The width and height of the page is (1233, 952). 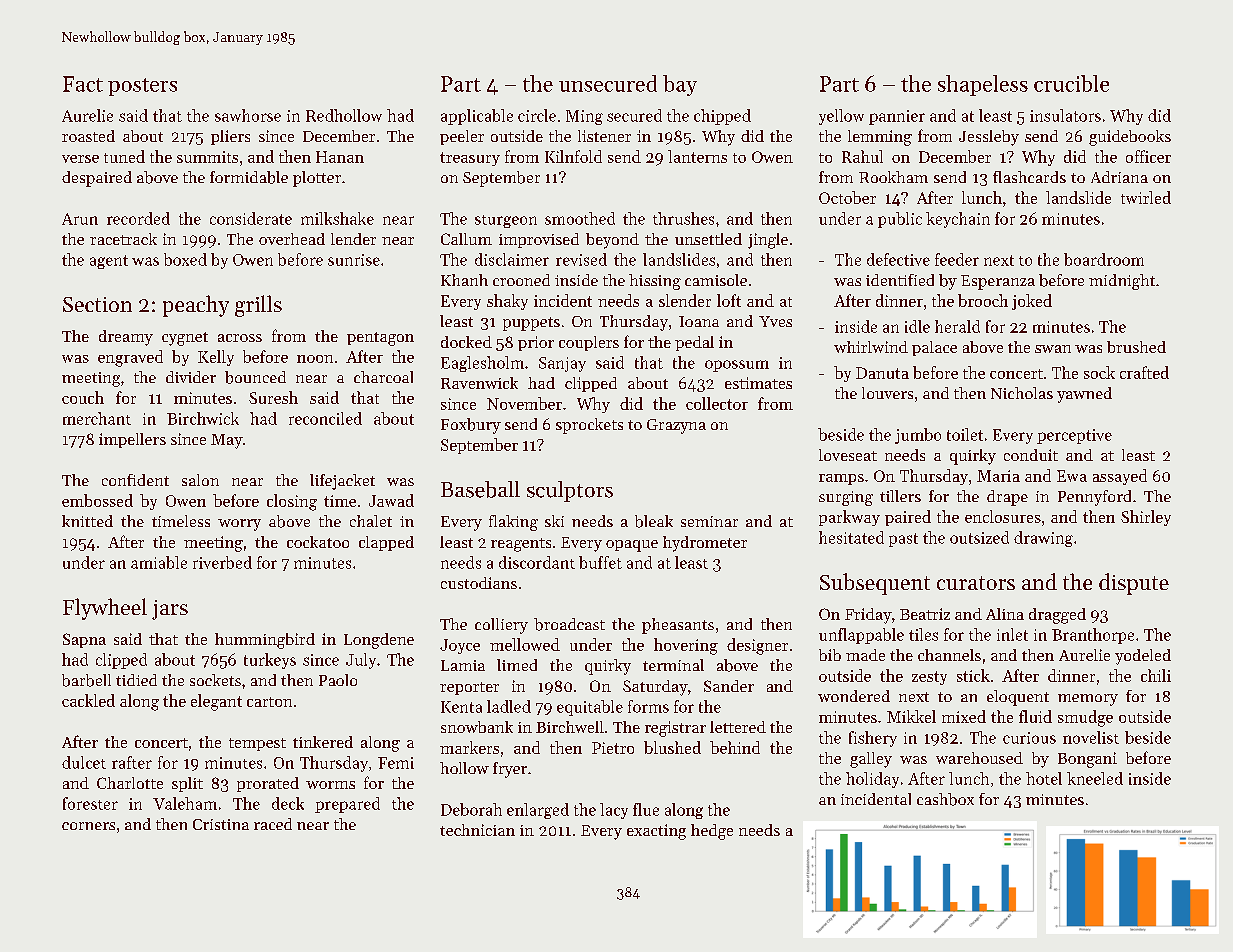 What do you see at coordinates (325, 418) in the page?
I see `reconciled` at bounding box center [325, 418].
